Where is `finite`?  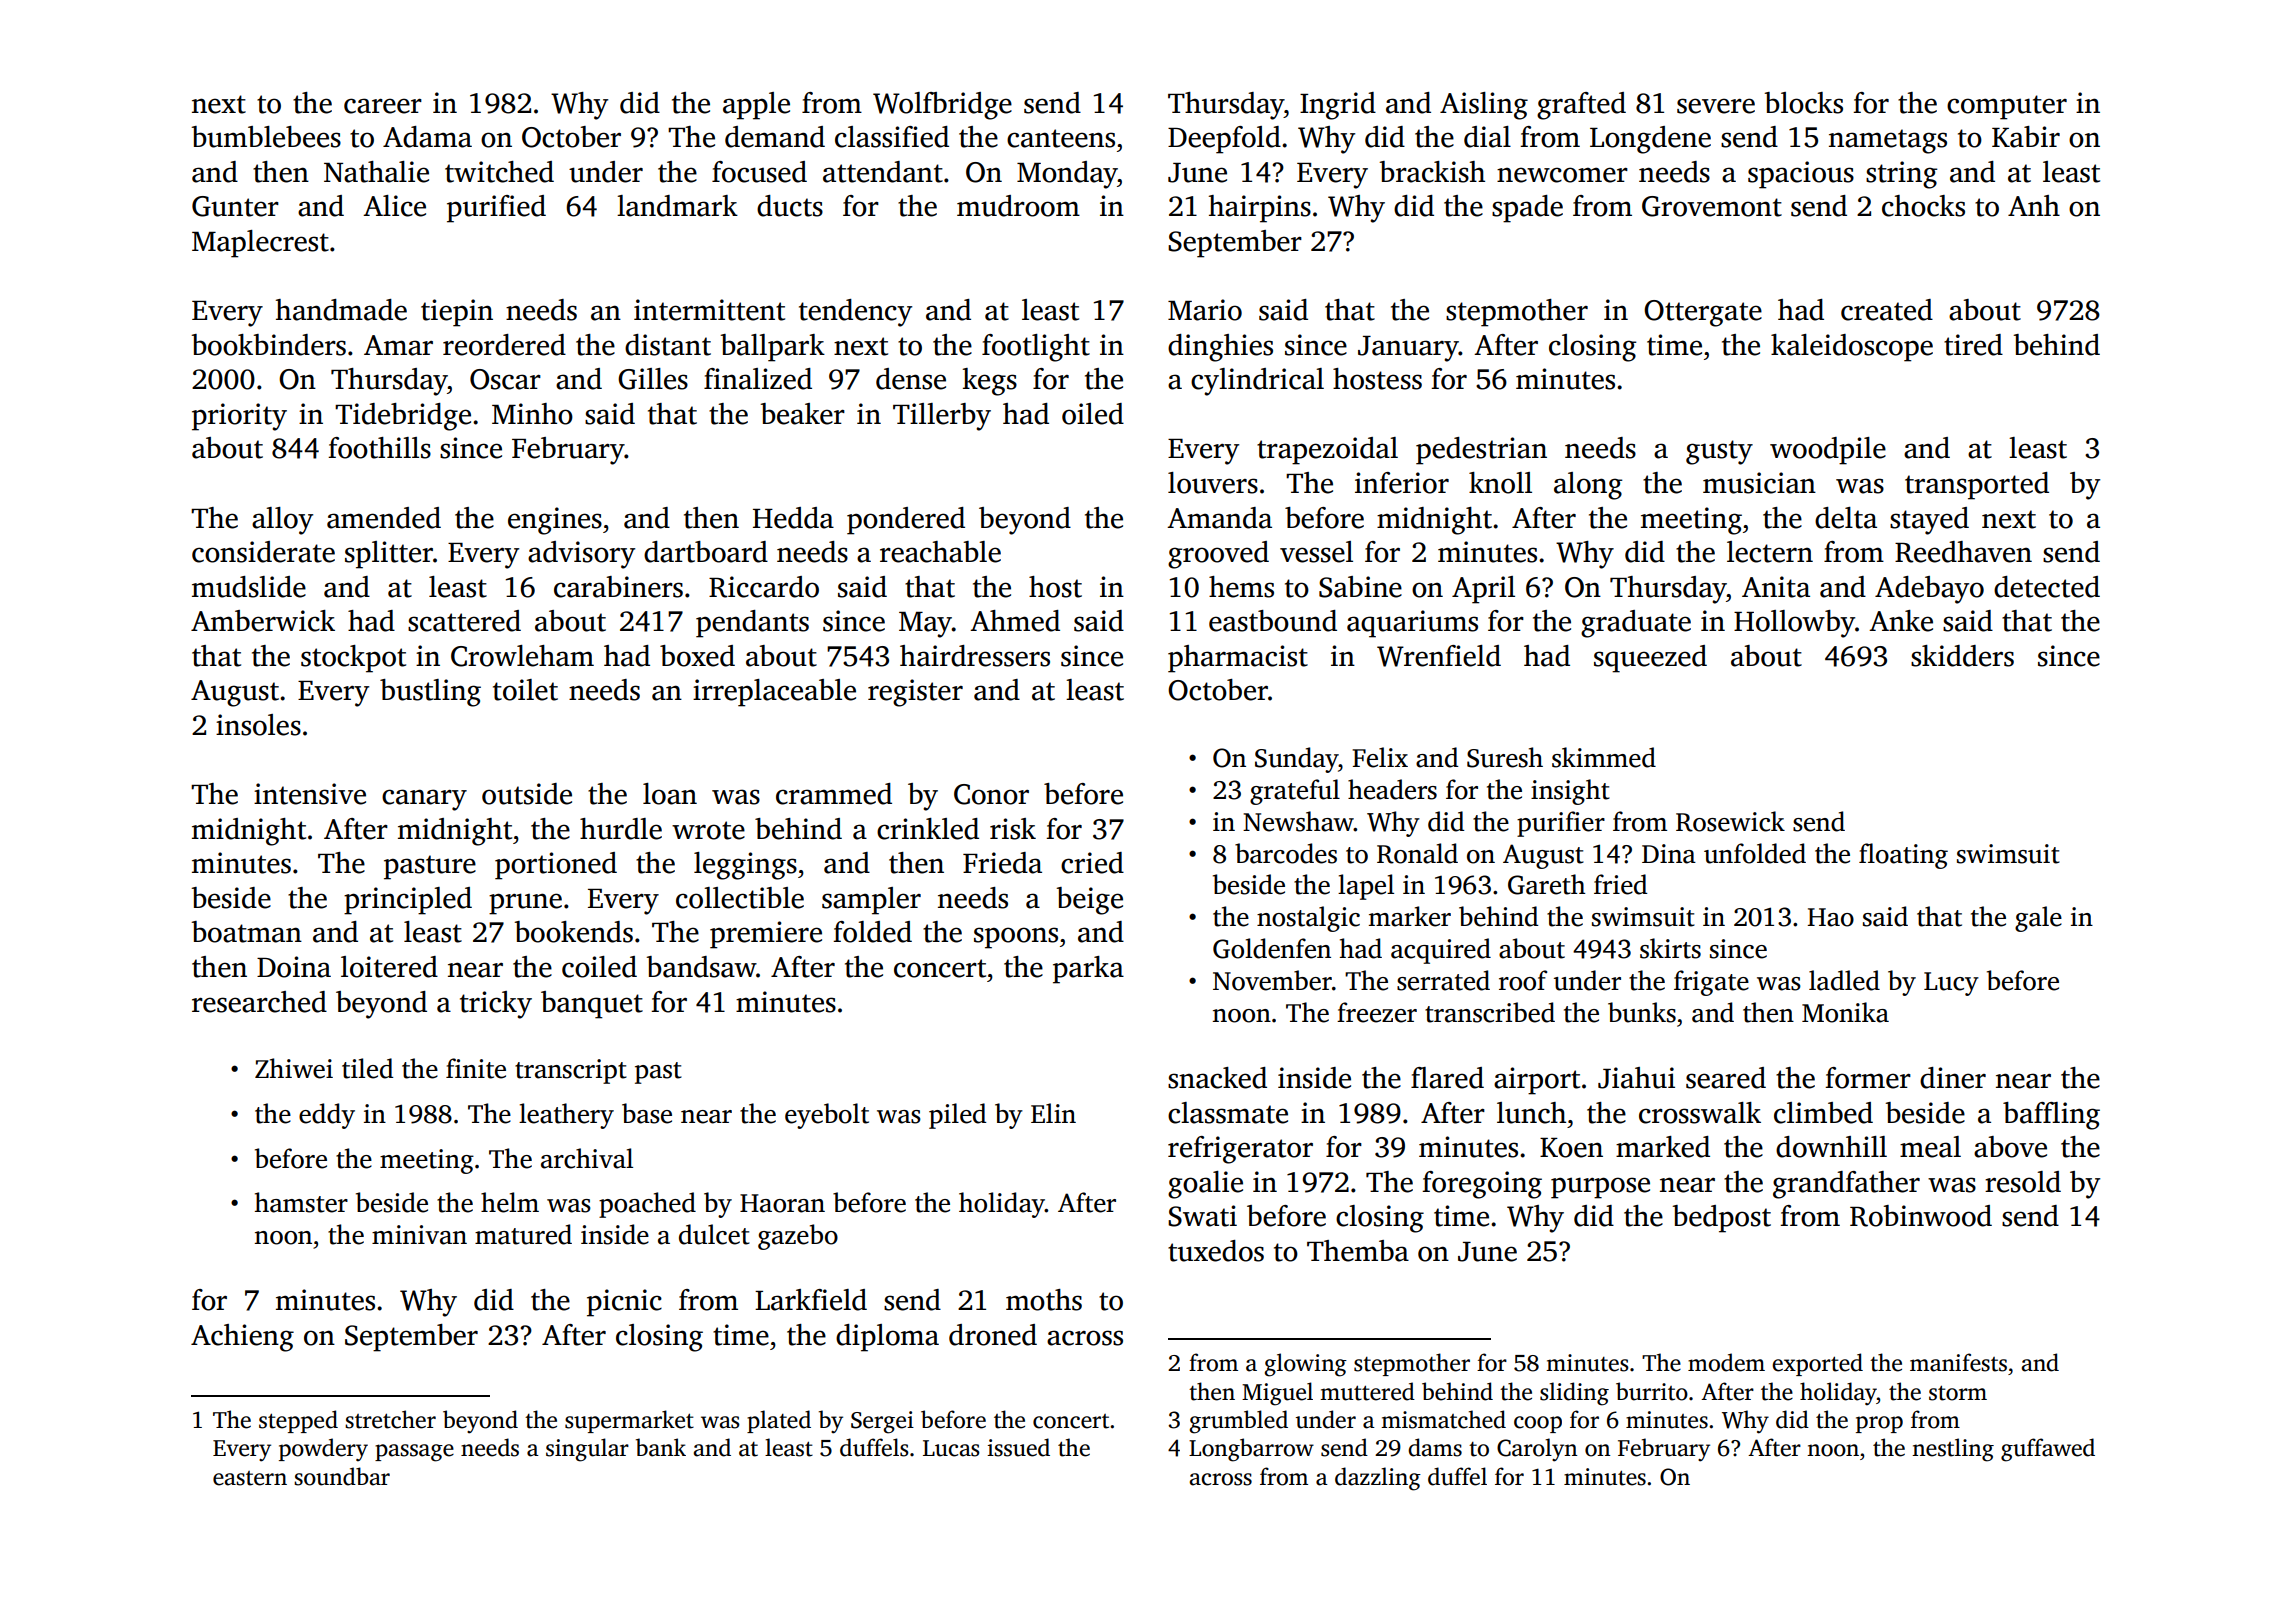 finite is located at coordinates (476, 1068).
